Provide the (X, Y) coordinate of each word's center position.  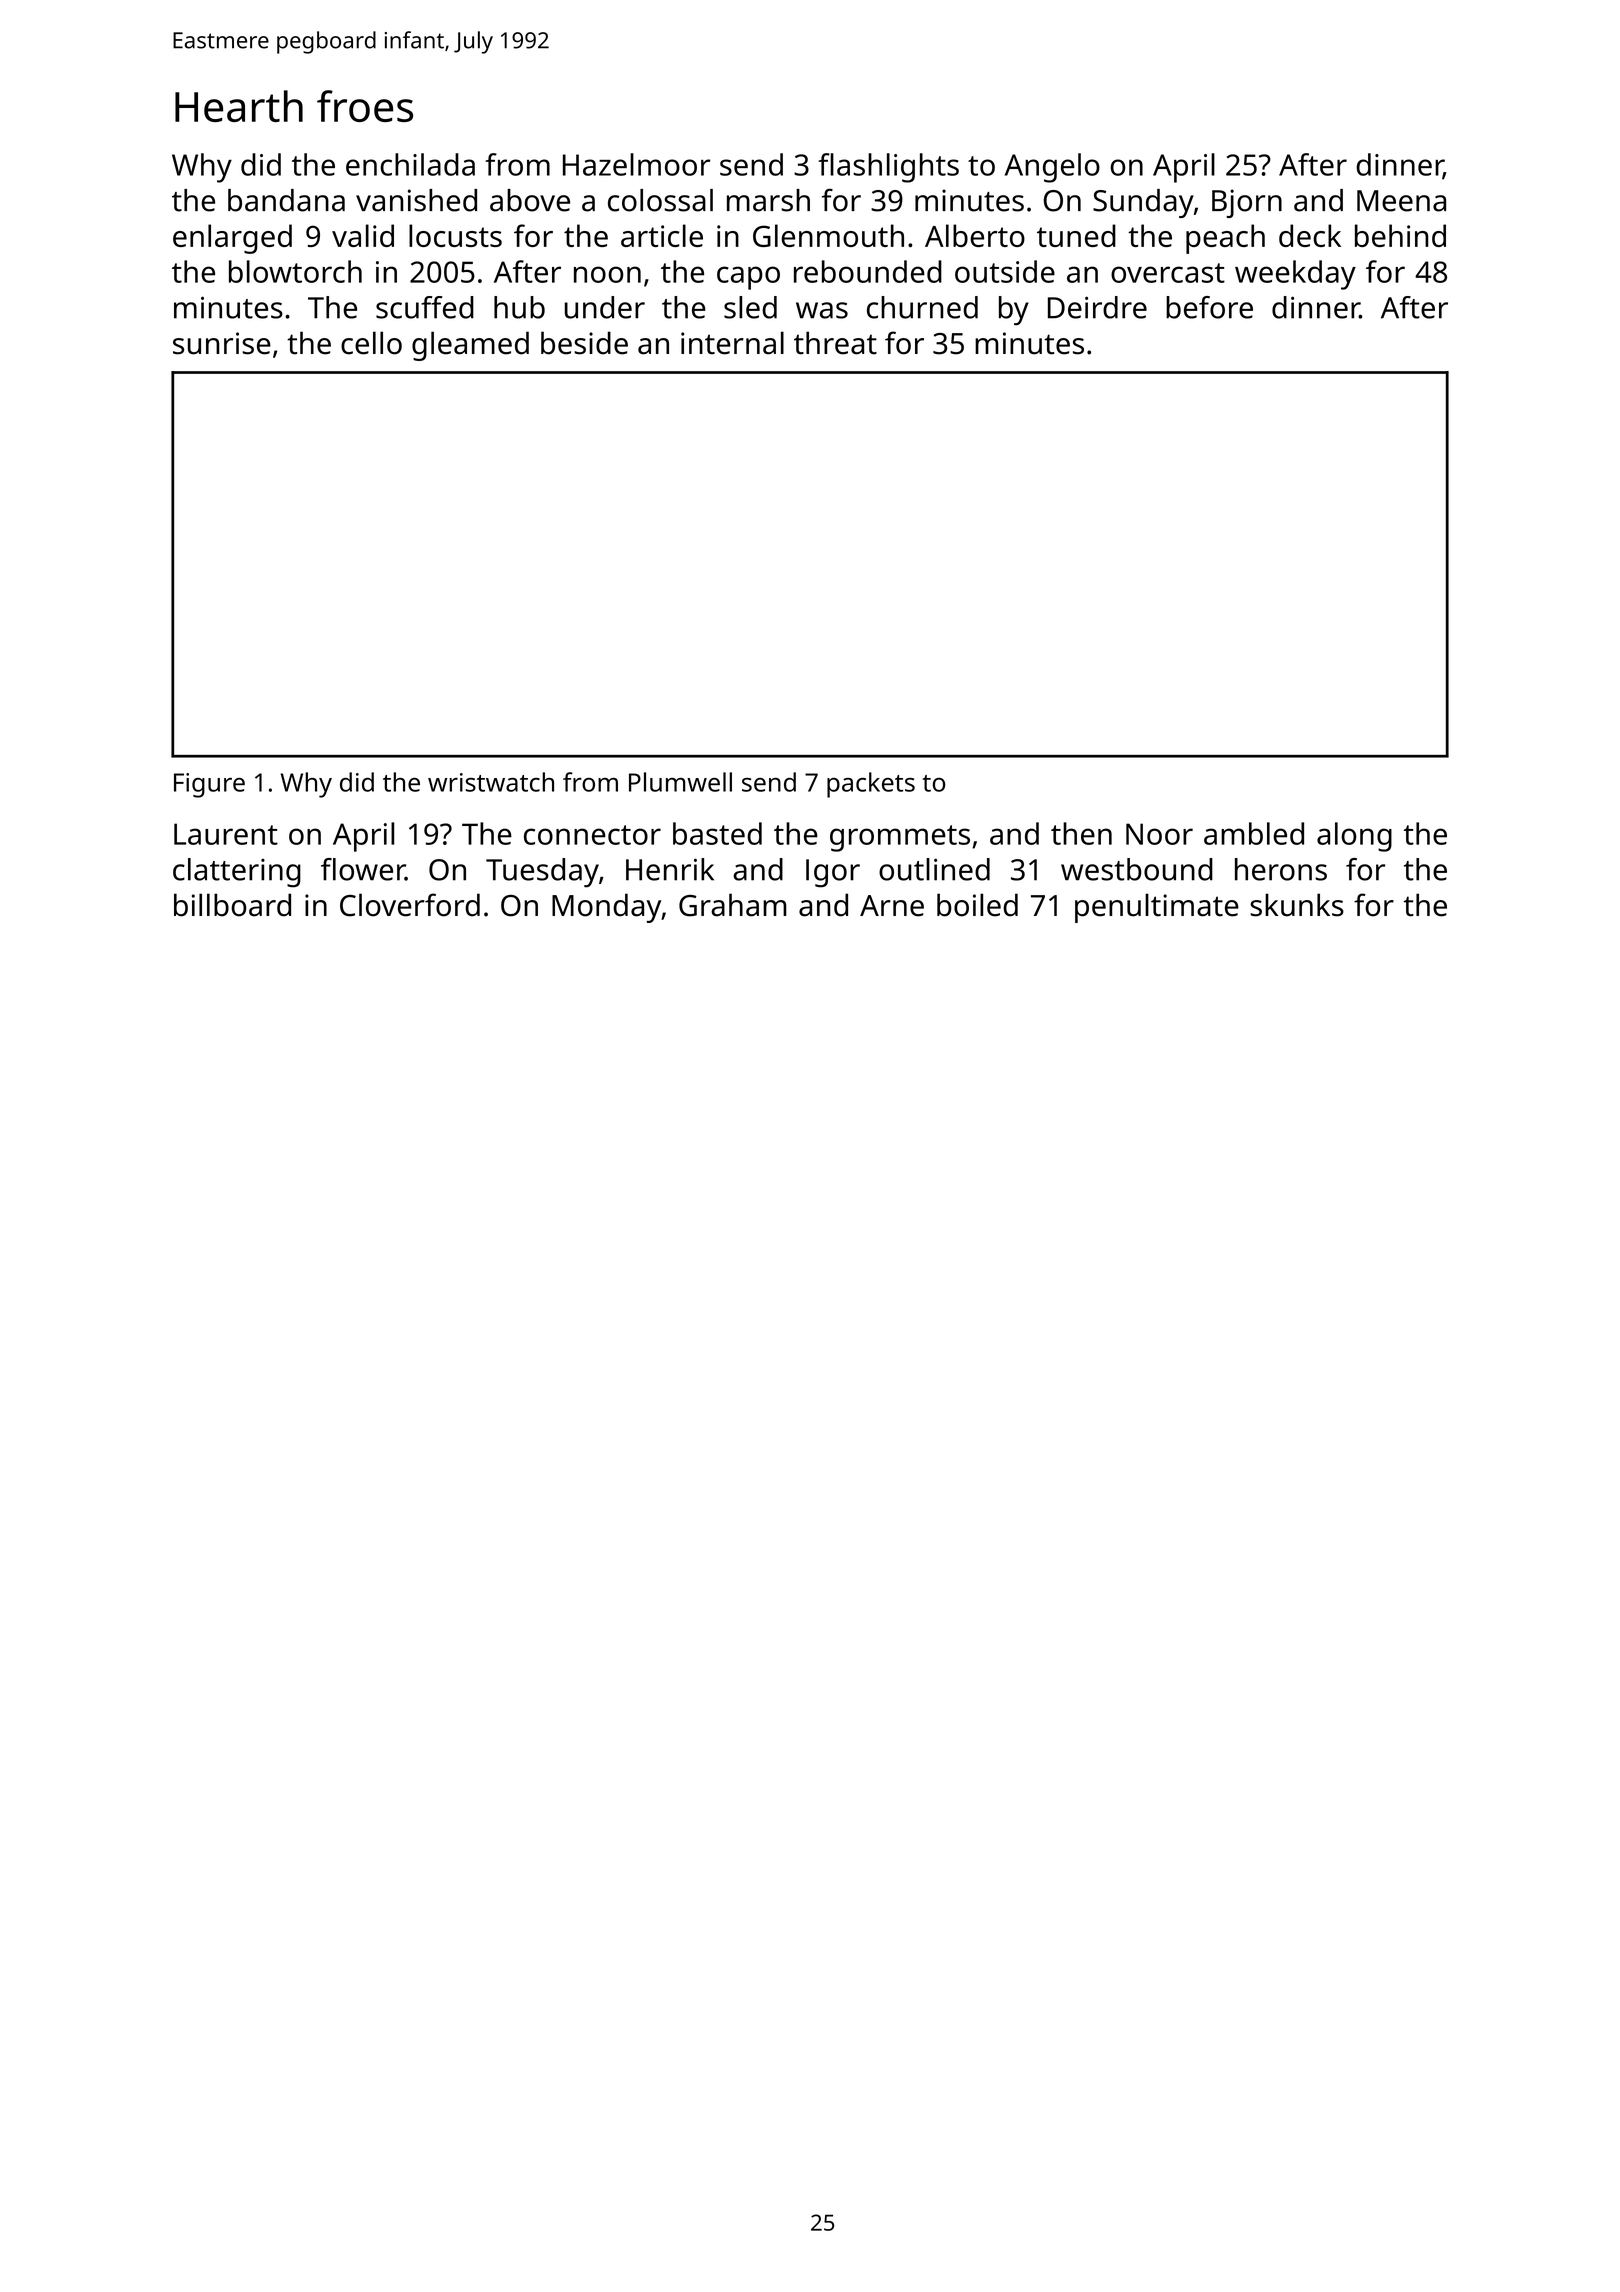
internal (732, 343)
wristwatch (491, 782)
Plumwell (680, 782)
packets (871, 785)
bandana (286, 200)
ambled (1254, 833)
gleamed (470, 346)
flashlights (888, 168)
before (1209, 307)
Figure (209, 785)
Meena (1401, 201)
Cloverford (410, 905)
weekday (1295, 275)
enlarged (232, 239)
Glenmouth (828, 235)
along (1354, 837)
